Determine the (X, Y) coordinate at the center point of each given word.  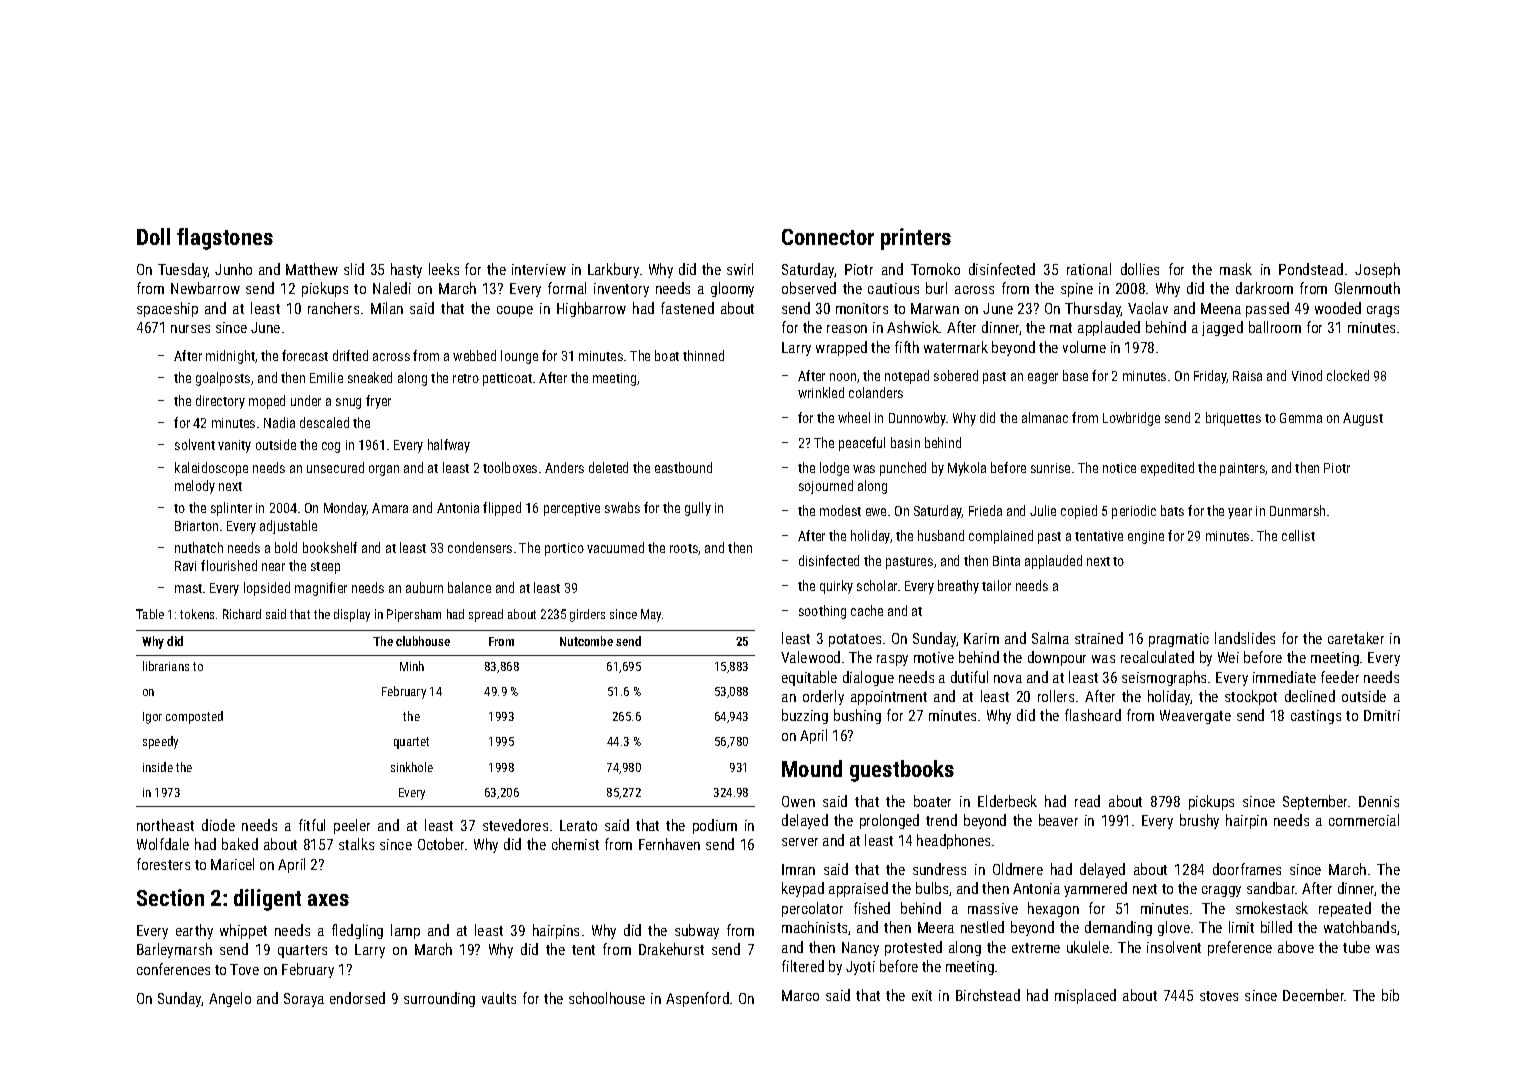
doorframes (1247, 869)
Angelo (230, 999)
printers (916, 239)
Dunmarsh (1297, 510)
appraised (858, 889)
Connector (828, 237)
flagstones (225, 239)
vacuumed (615, 547)
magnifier (321, 589)
